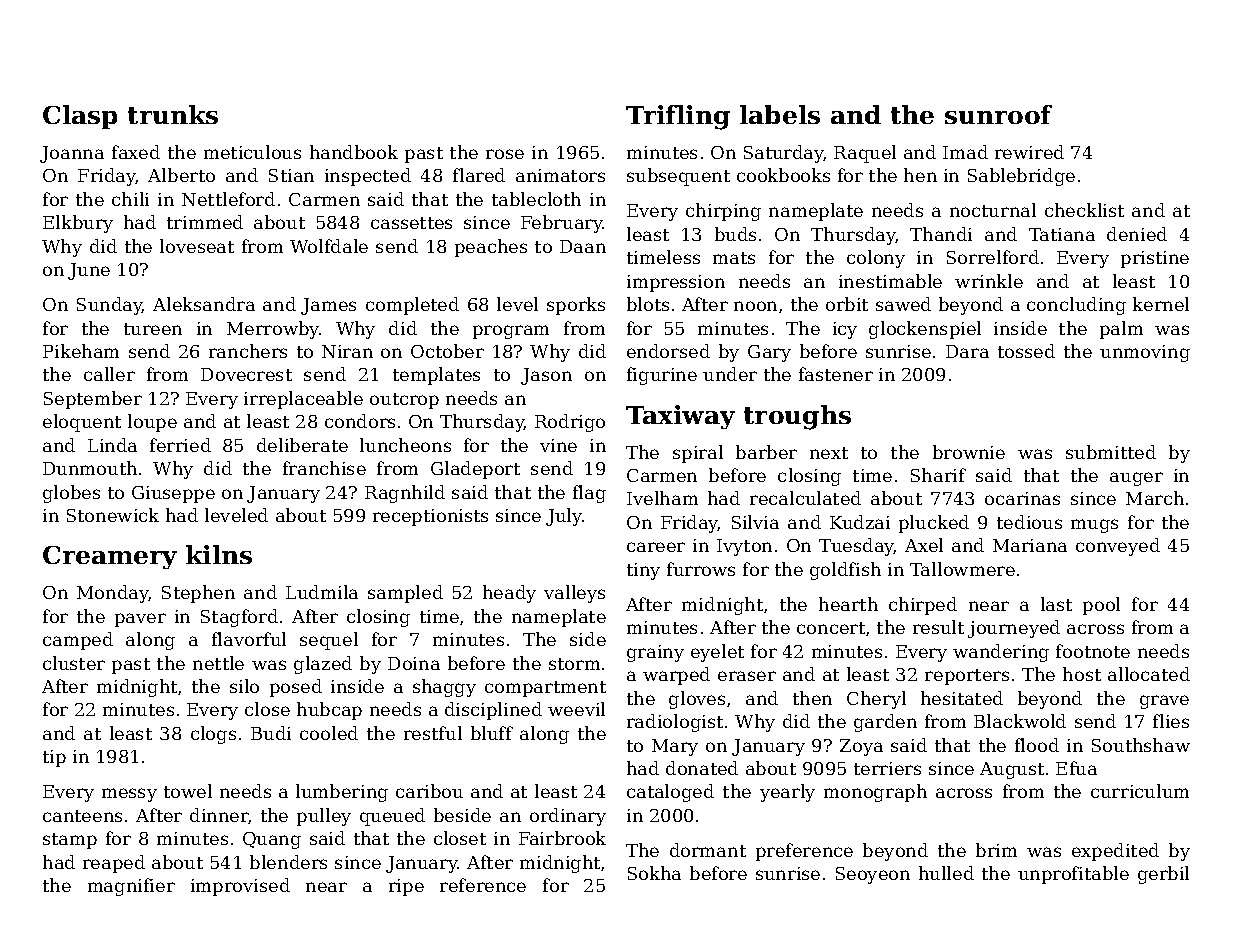 The image size is (1233, 952). Describe the element at coordinates (698, 454) in the screenshot. I see `spiral` at that location.
